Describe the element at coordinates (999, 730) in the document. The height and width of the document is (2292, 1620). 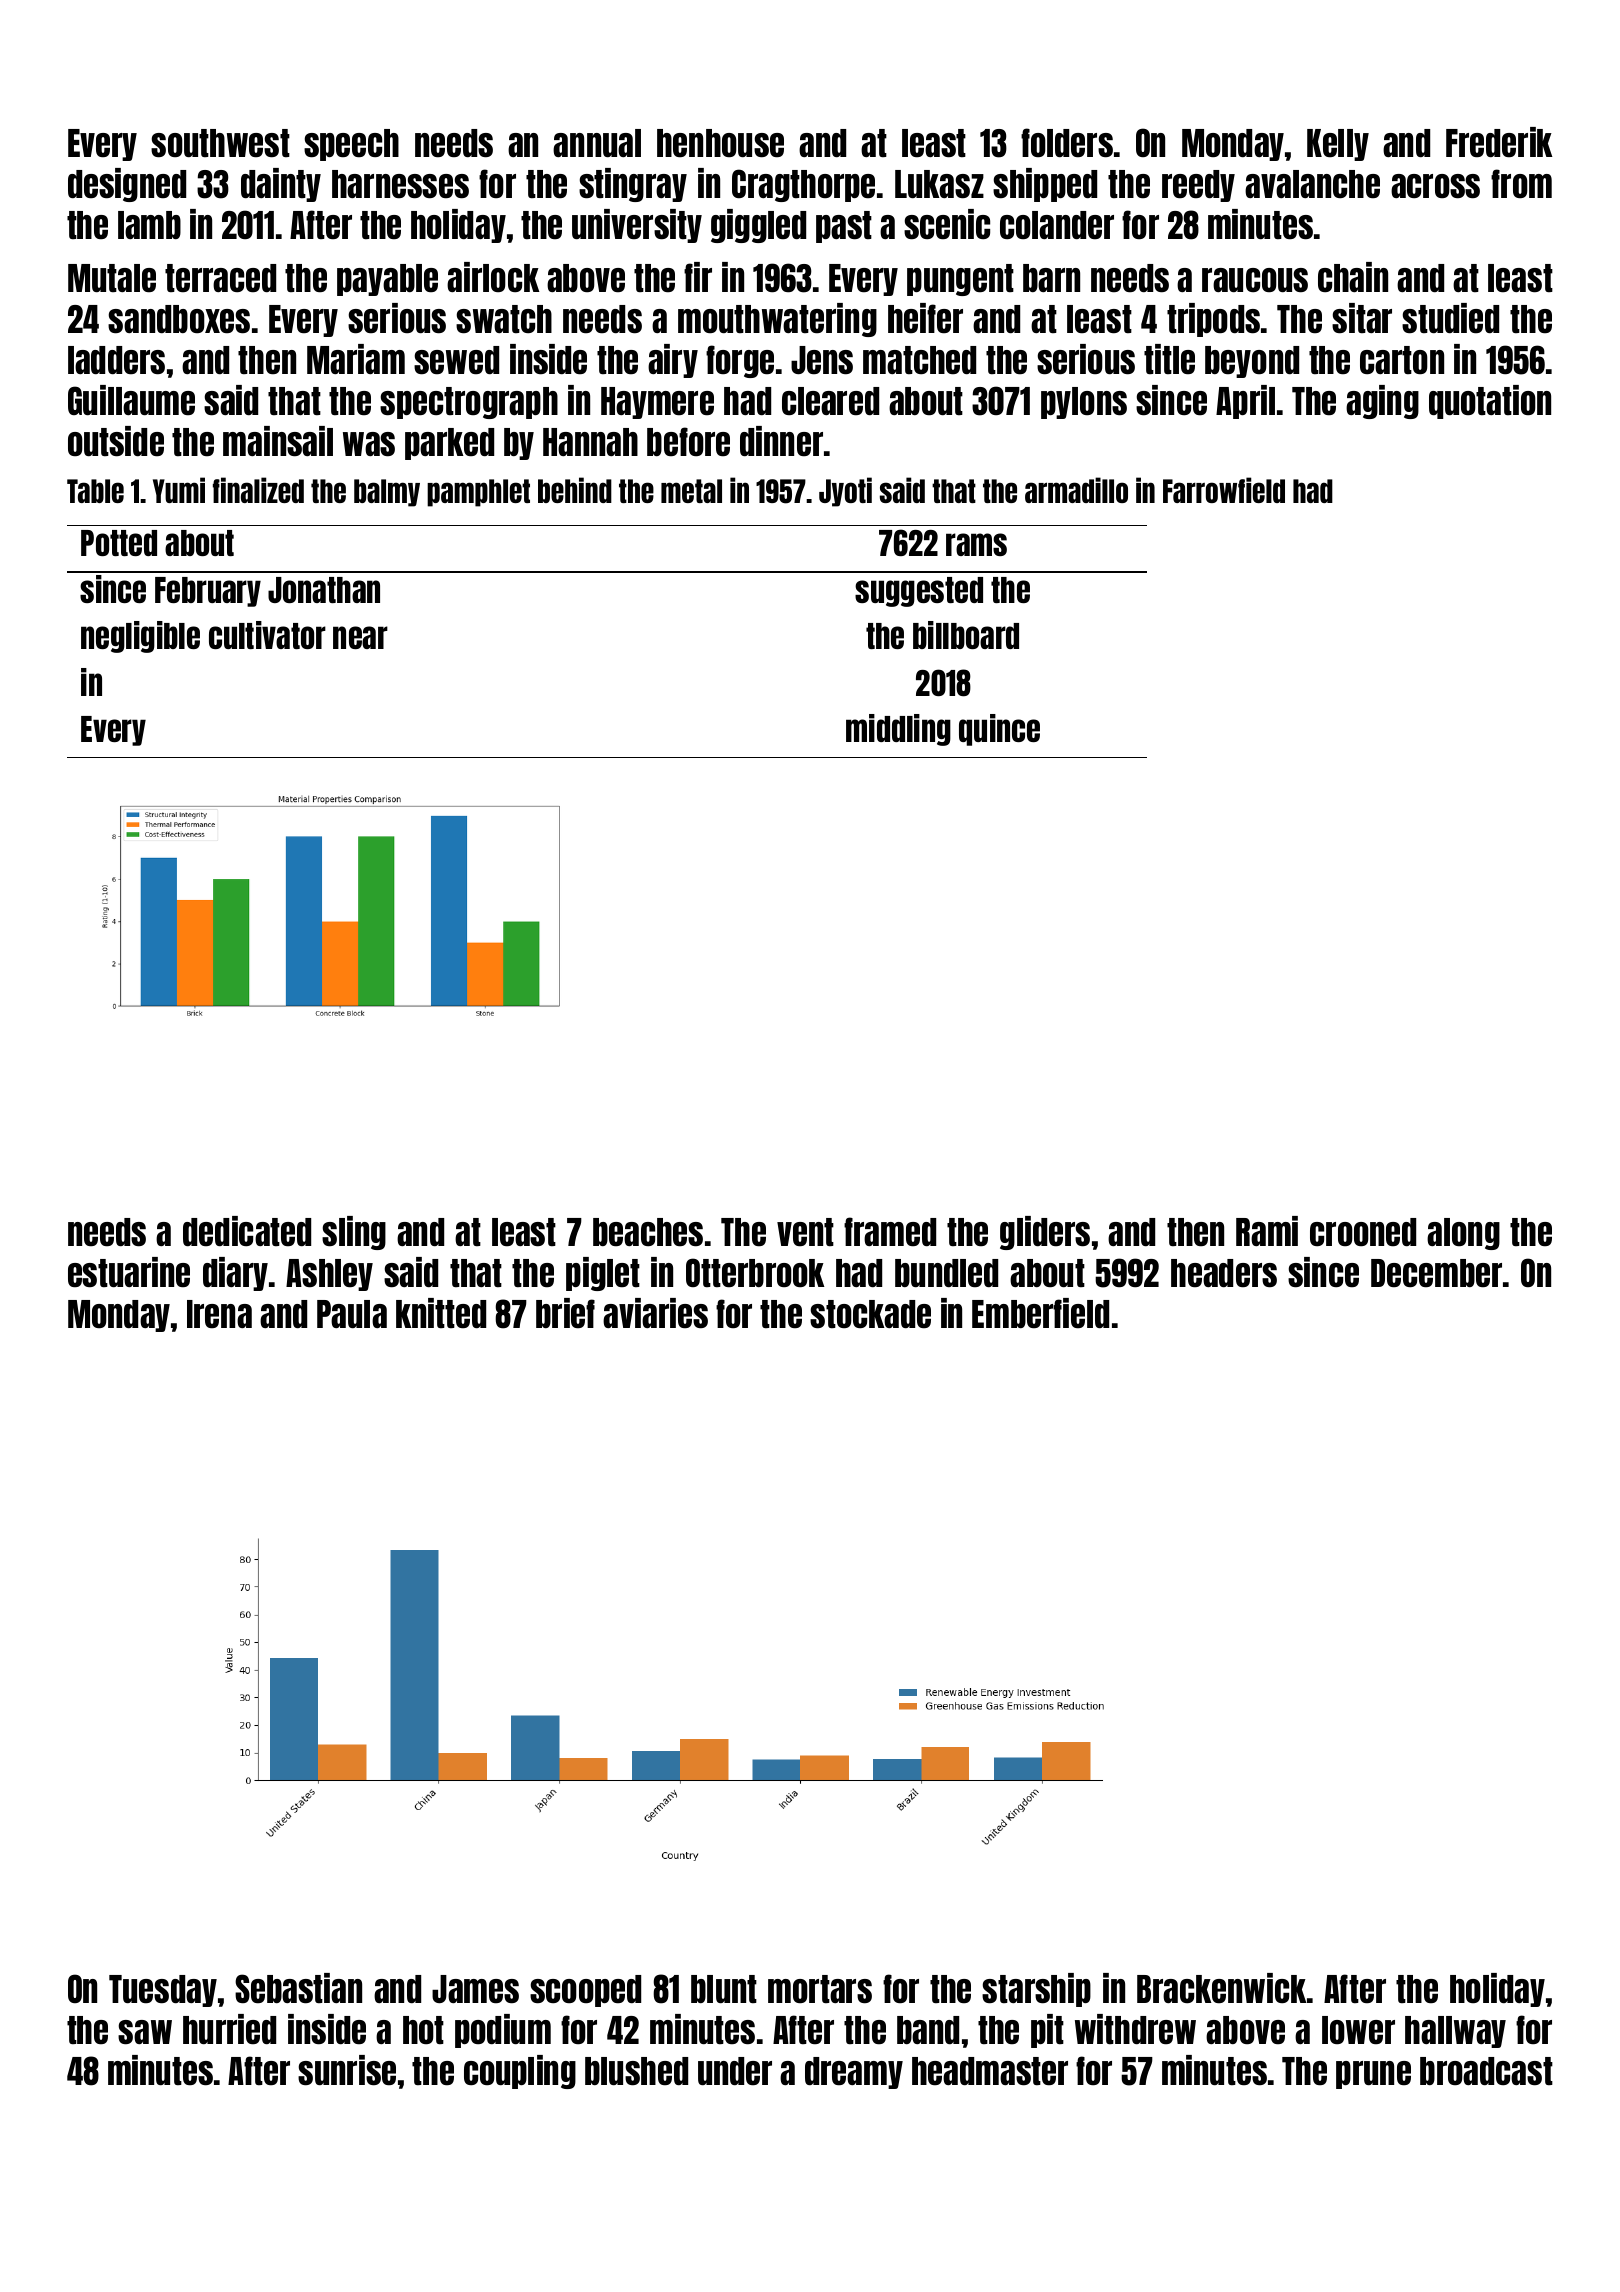
I see `quince` at that location.
